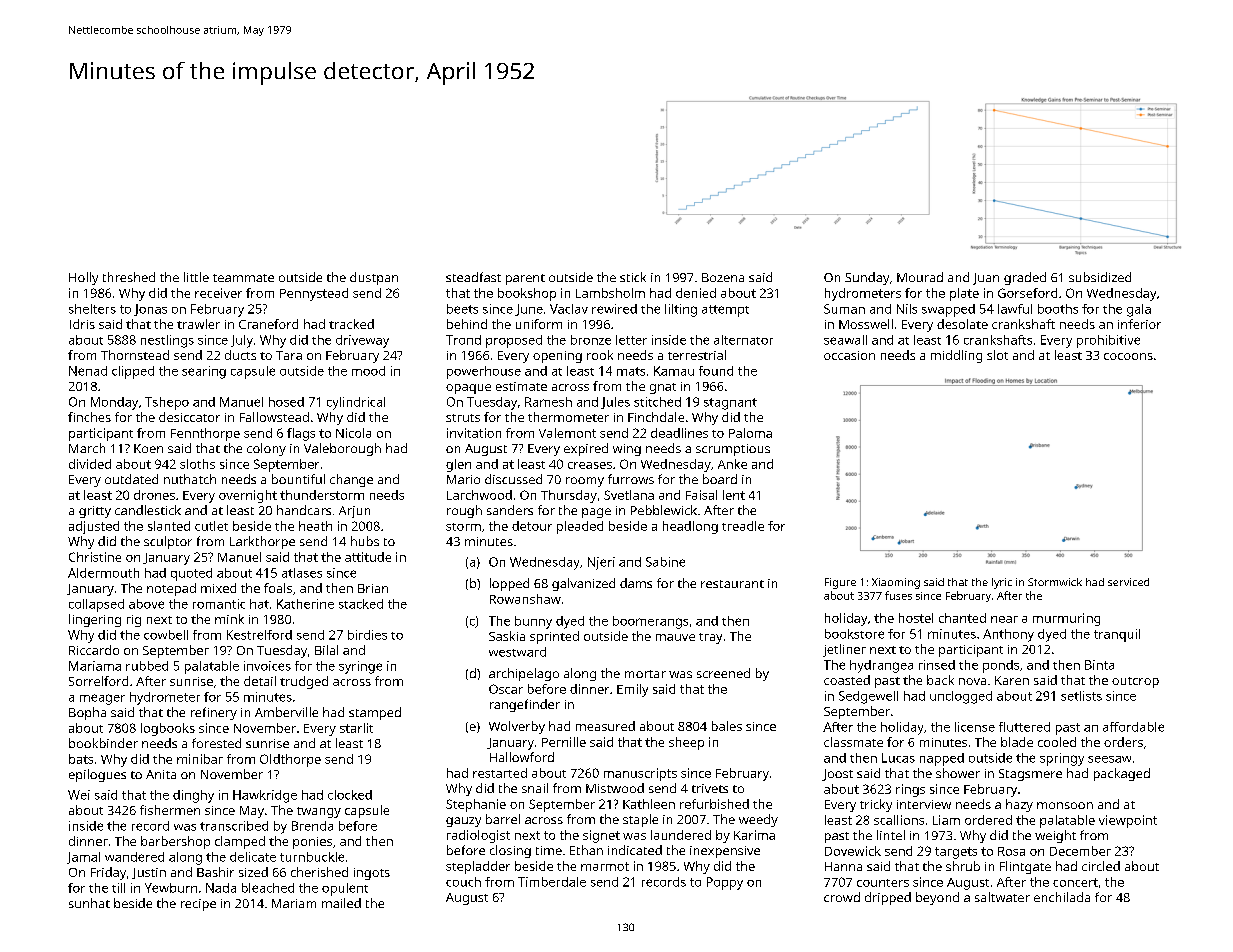  Describe the element at coordinates (95, 512) in the screenshot. I see `gritty` at that location.
